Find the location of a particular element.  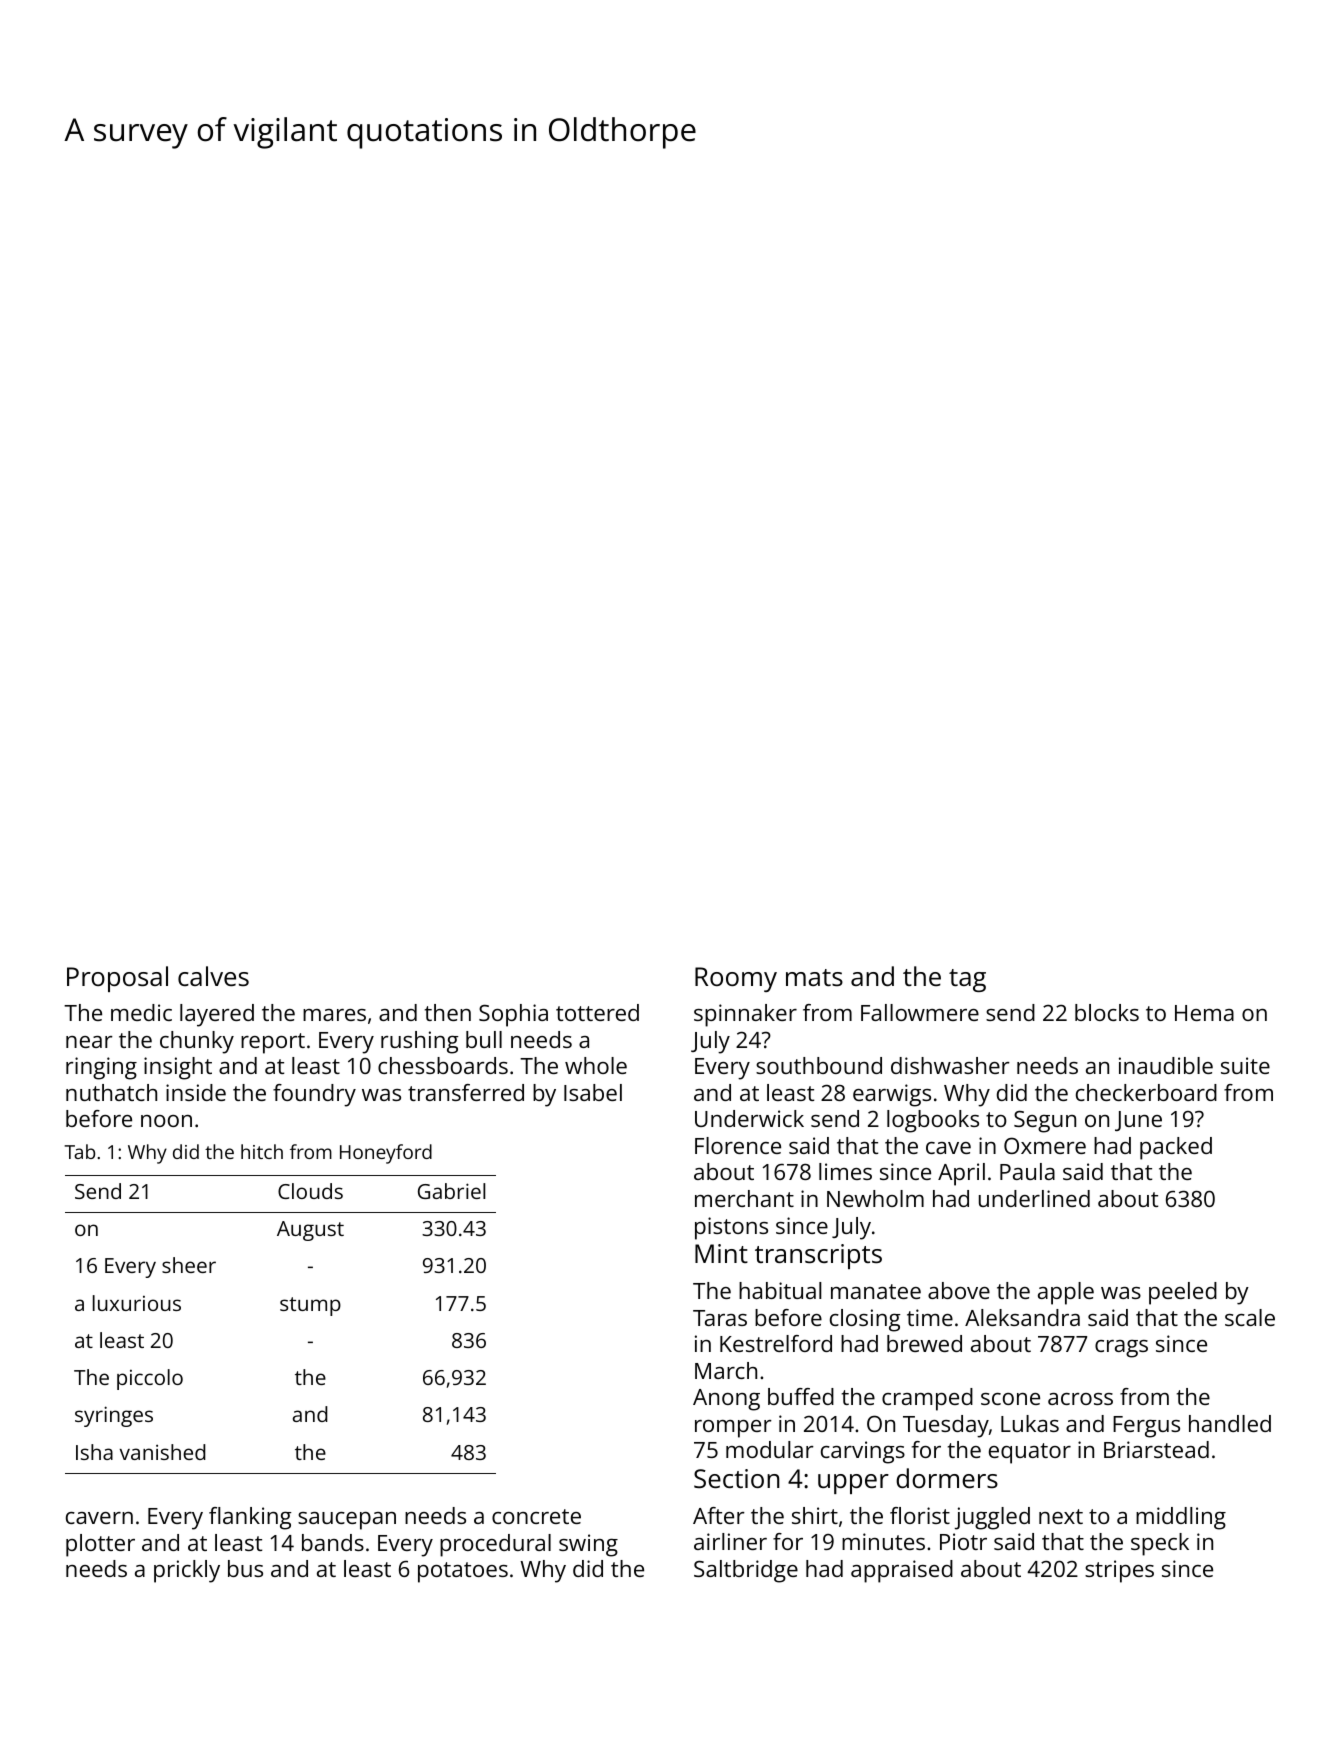

Roomy is located at coordinates (736, 979).
